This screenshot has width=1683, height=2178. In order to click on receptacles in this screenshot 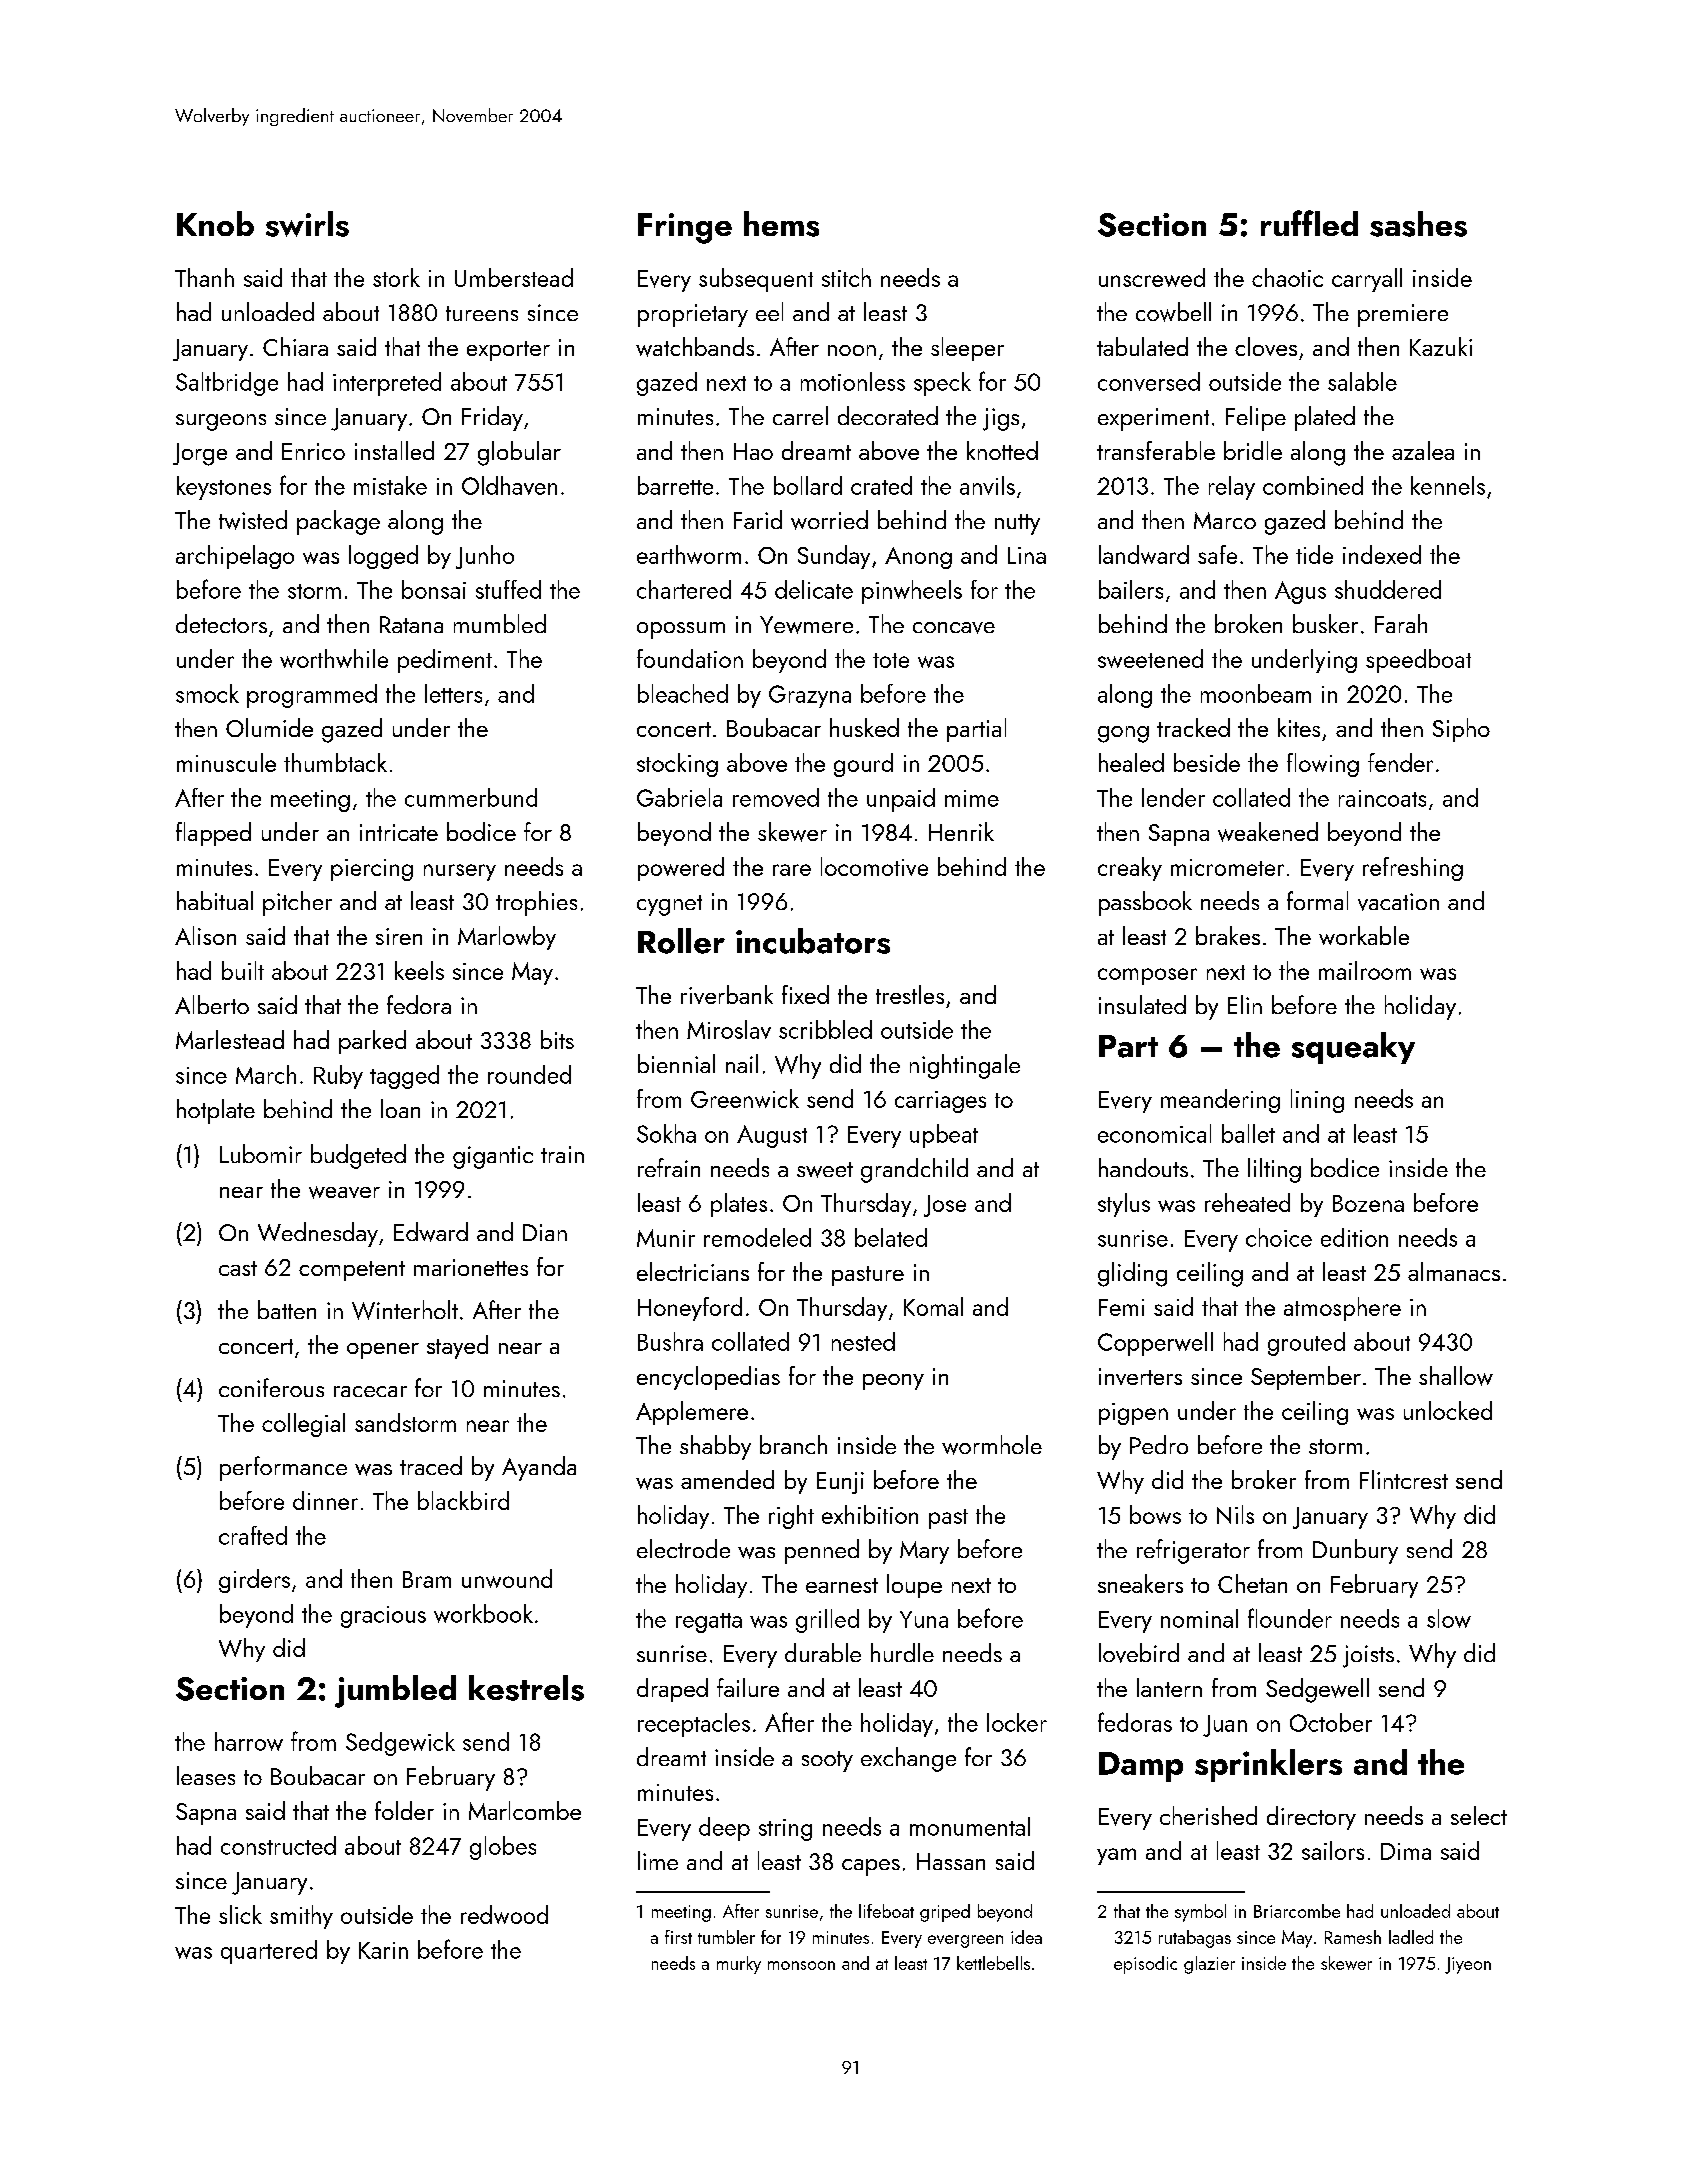, I will do `click(694, 1725)`.
